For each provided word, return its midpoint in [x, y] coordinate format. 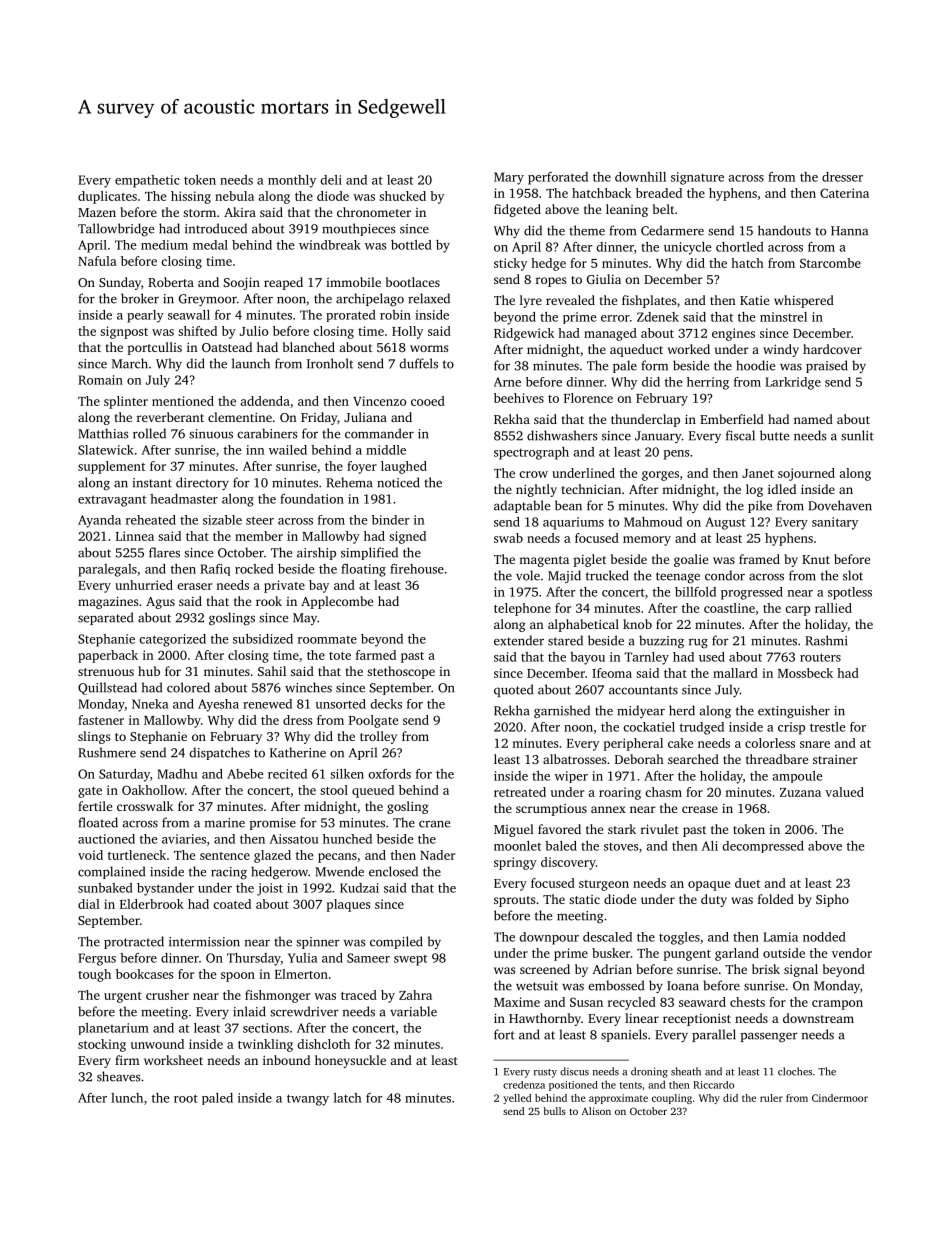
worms [429, 348]
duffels [418, 363]
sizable [222, 520]
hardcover [832, 349]
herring [708, 383]
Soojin [242, 283]
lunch [127, 1098]
